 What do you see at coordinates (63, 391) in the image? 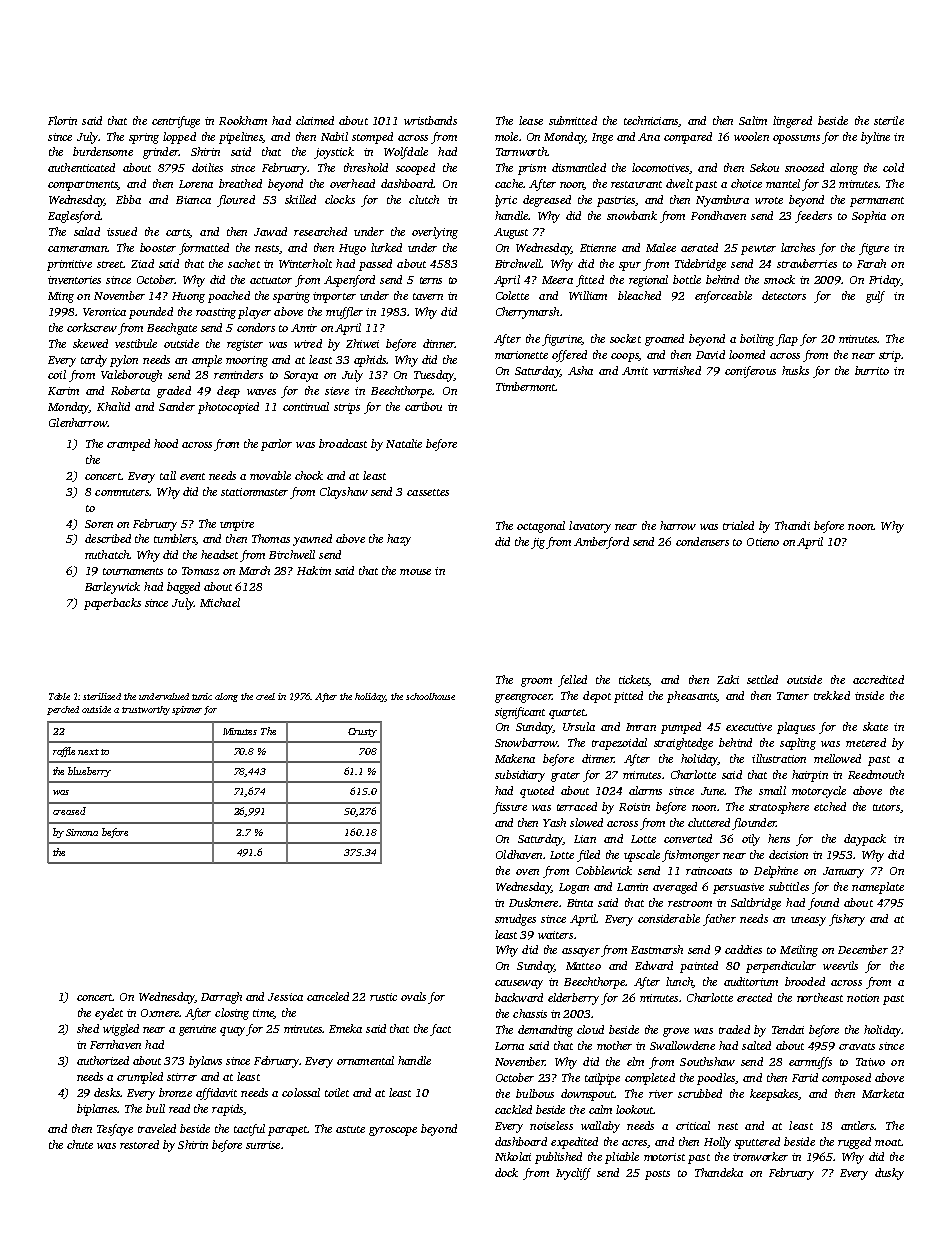
I see `Karim` at bounding box center [63, 391].
